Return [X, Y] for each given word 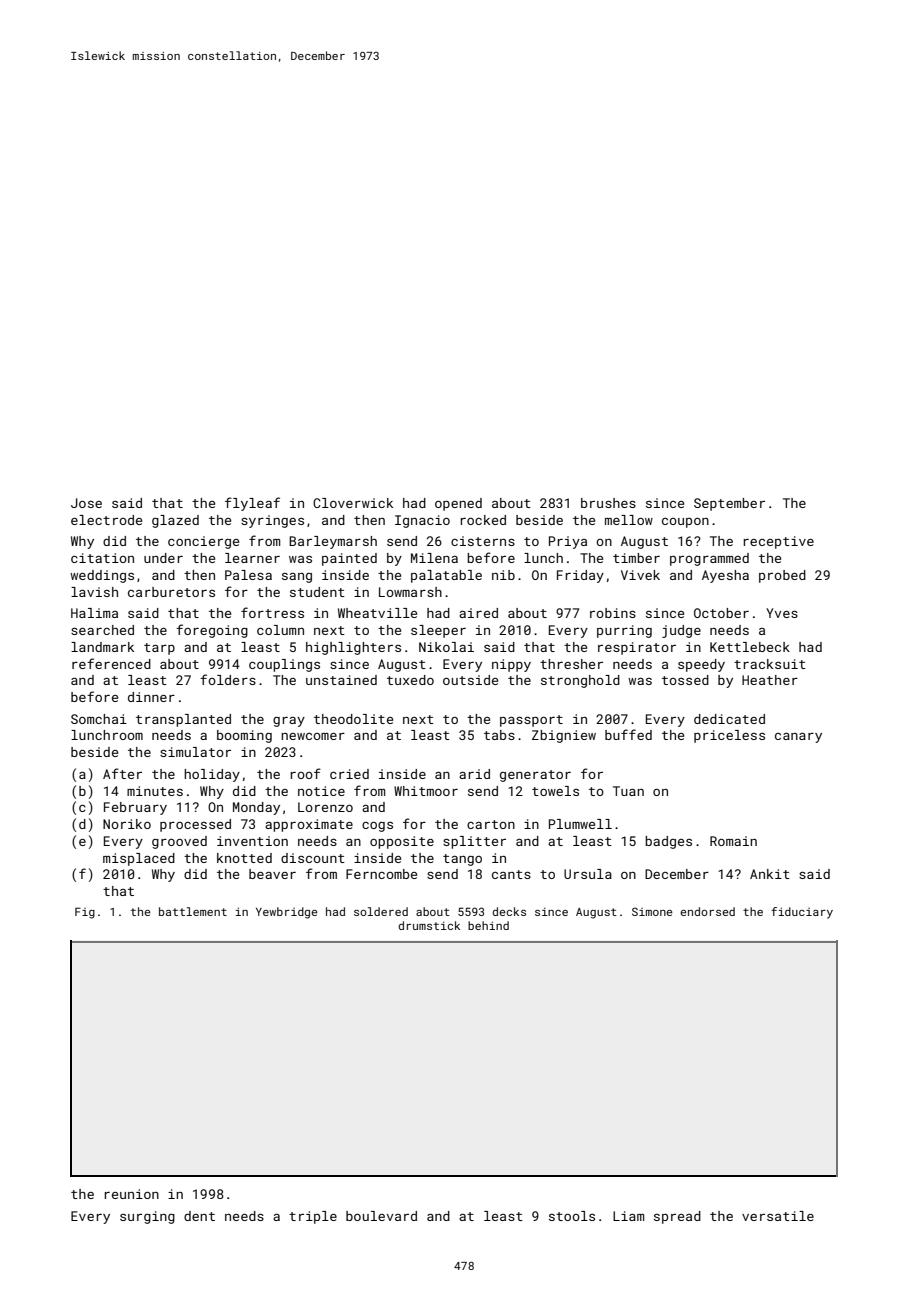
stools [572, 1216]
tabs [499, 735]
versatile [778, 1216]
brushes [608, 503]
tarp [159, 649]
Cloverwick [353, 503]
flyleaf [252, 504]
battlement [193, 911]
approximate [309, 825]
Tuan [628, 791]
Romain [733, 841]
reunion [132, 1194]
